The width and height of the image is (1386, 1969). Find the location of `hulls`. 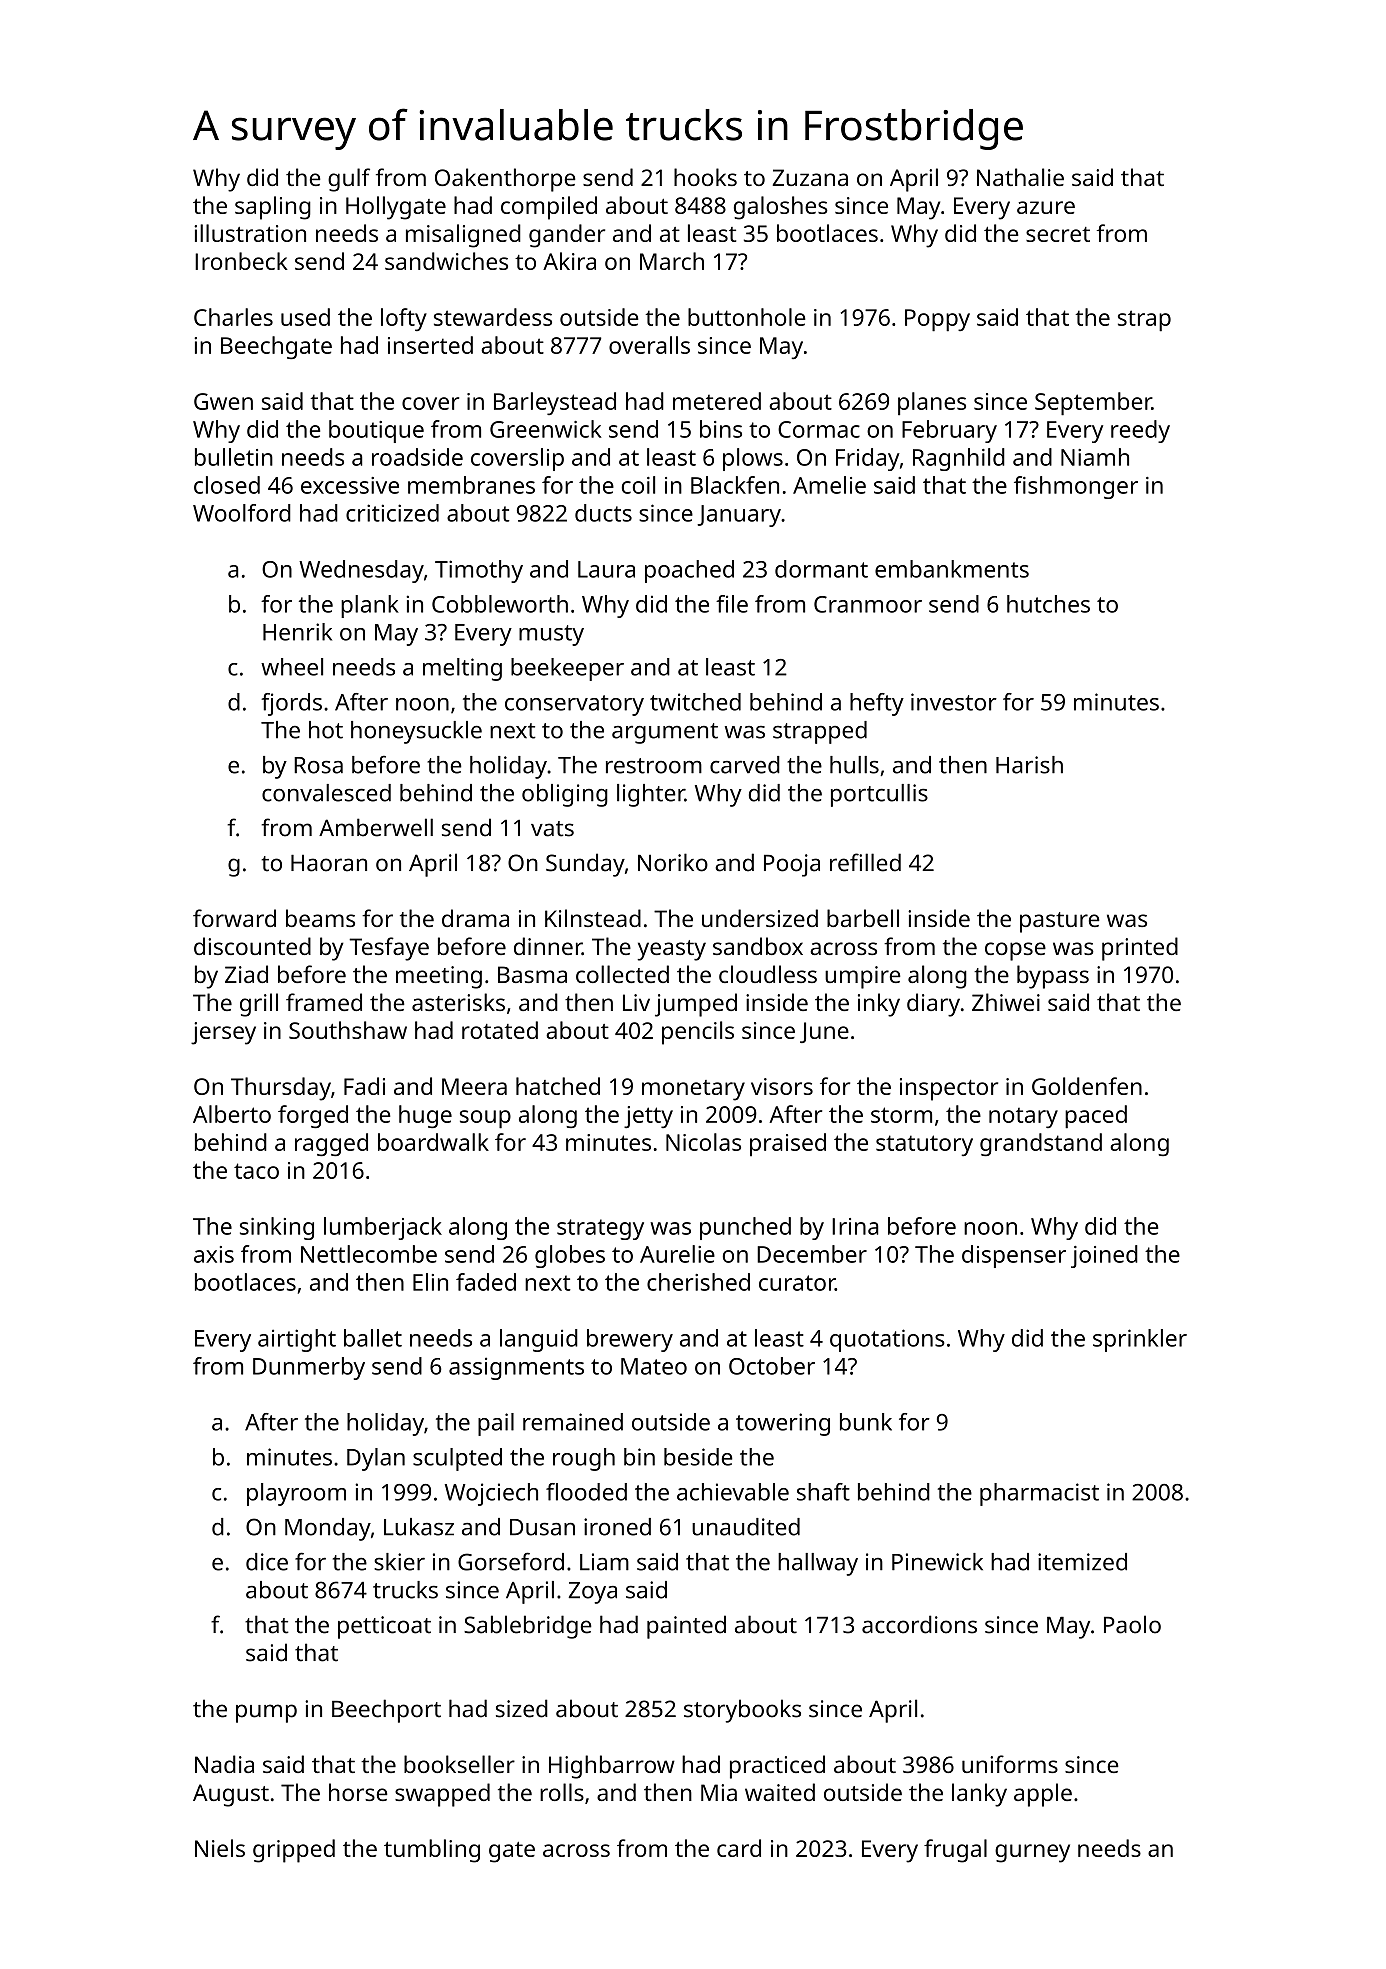

hulls is located at coordinates (854, 765).
